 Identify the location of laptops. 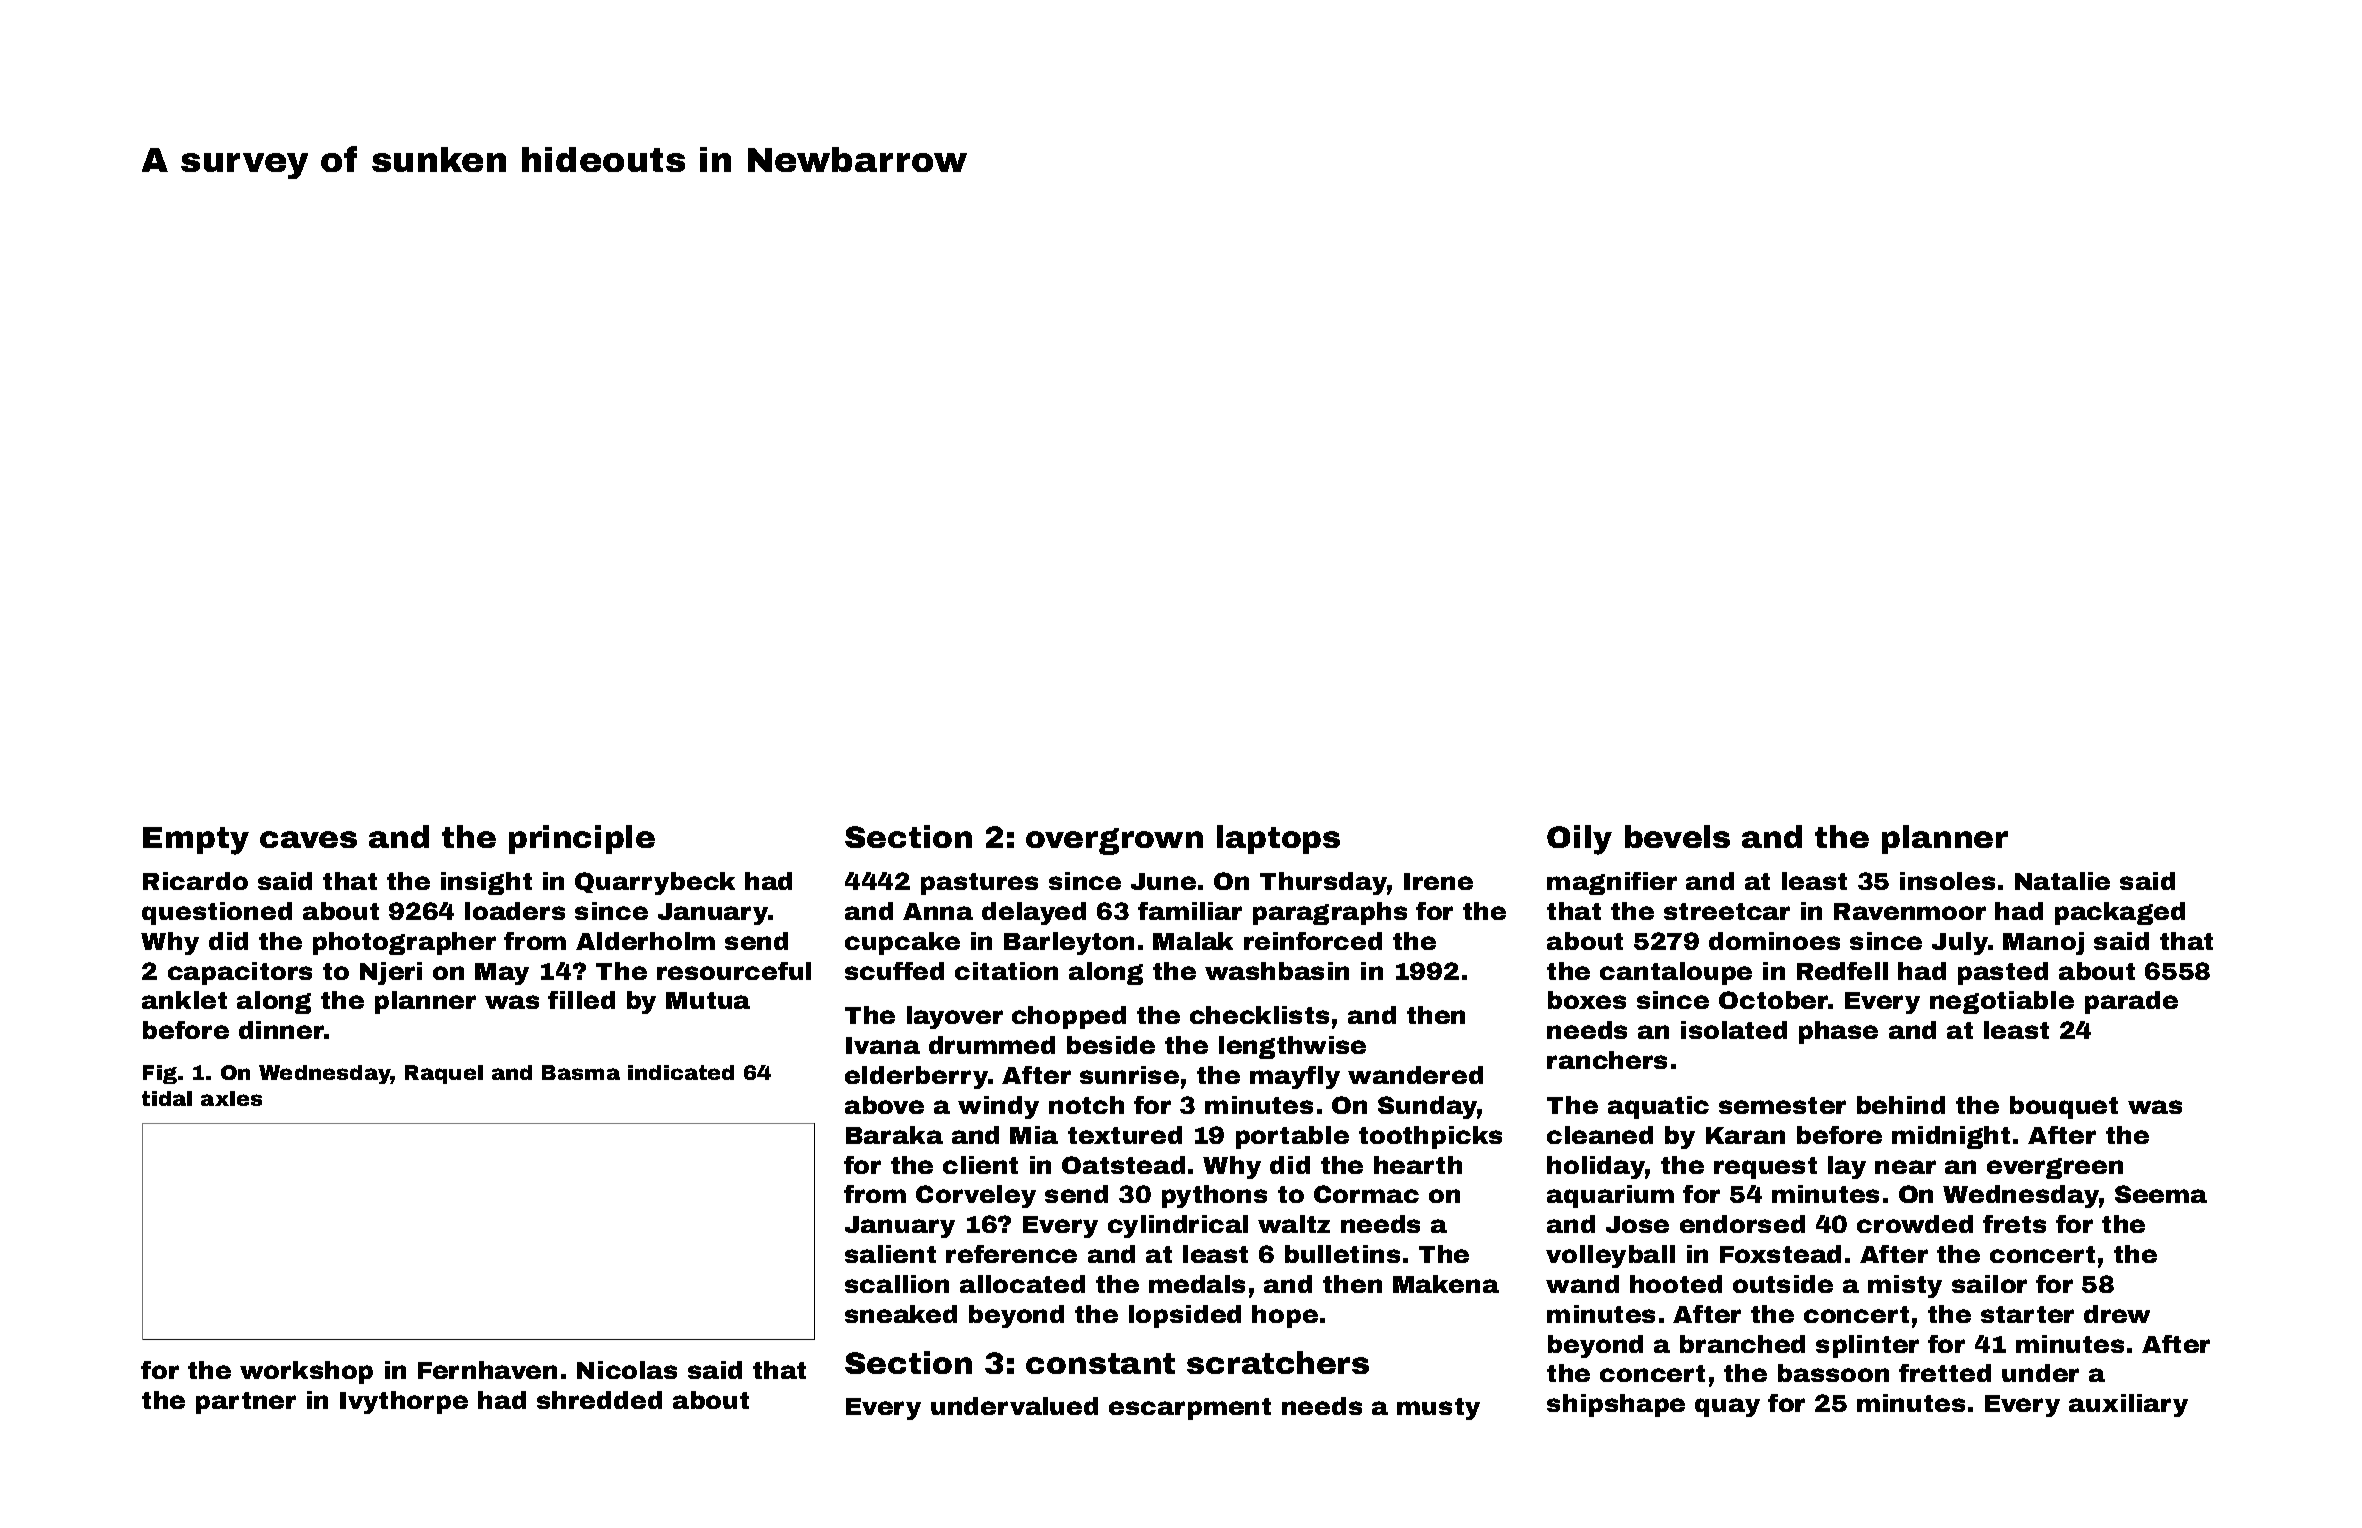
(1278, 839).
